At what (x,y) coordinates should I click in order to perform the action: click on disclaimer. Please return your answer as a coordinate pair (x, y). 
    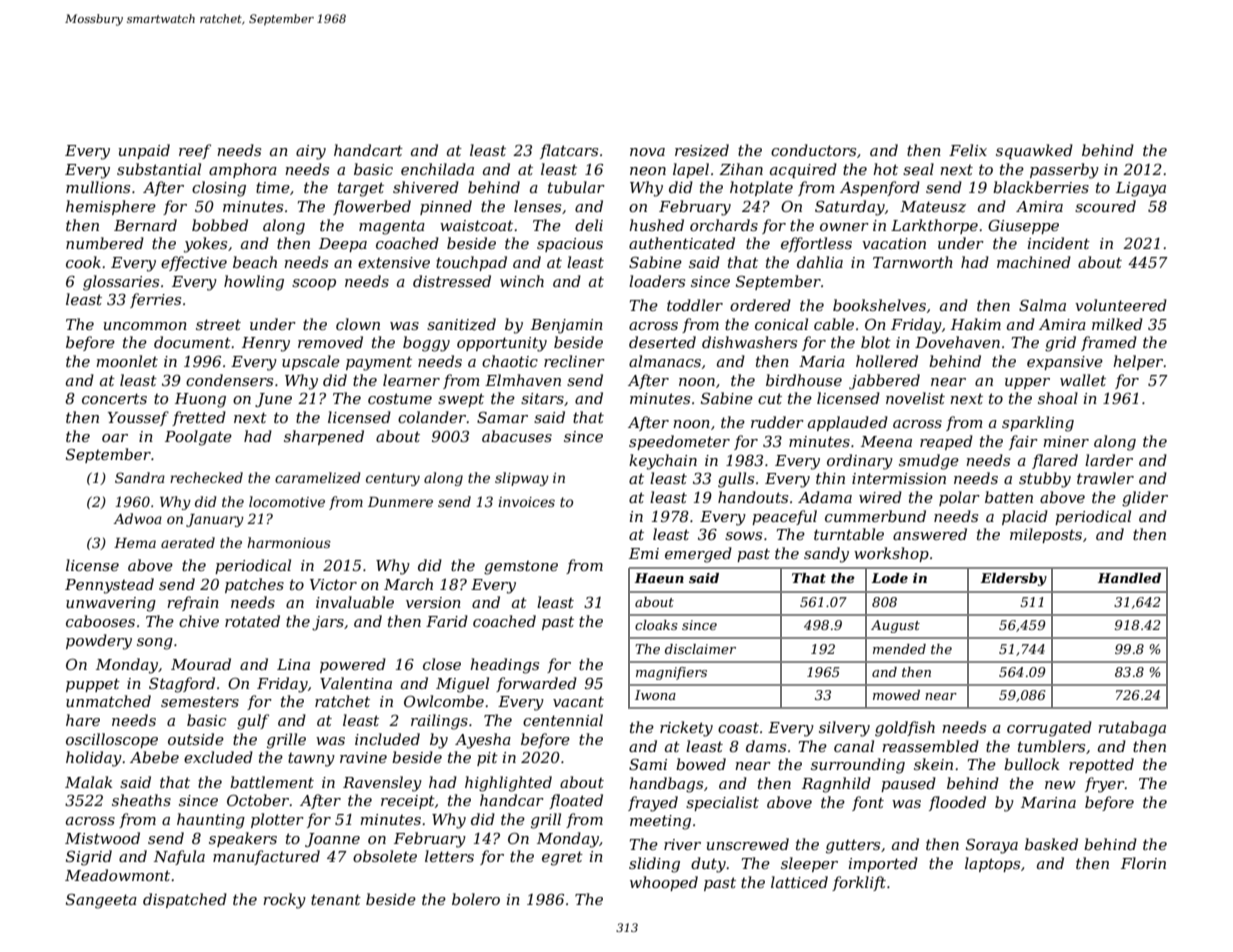
    Looking at the image, I should click on (700, 649).
